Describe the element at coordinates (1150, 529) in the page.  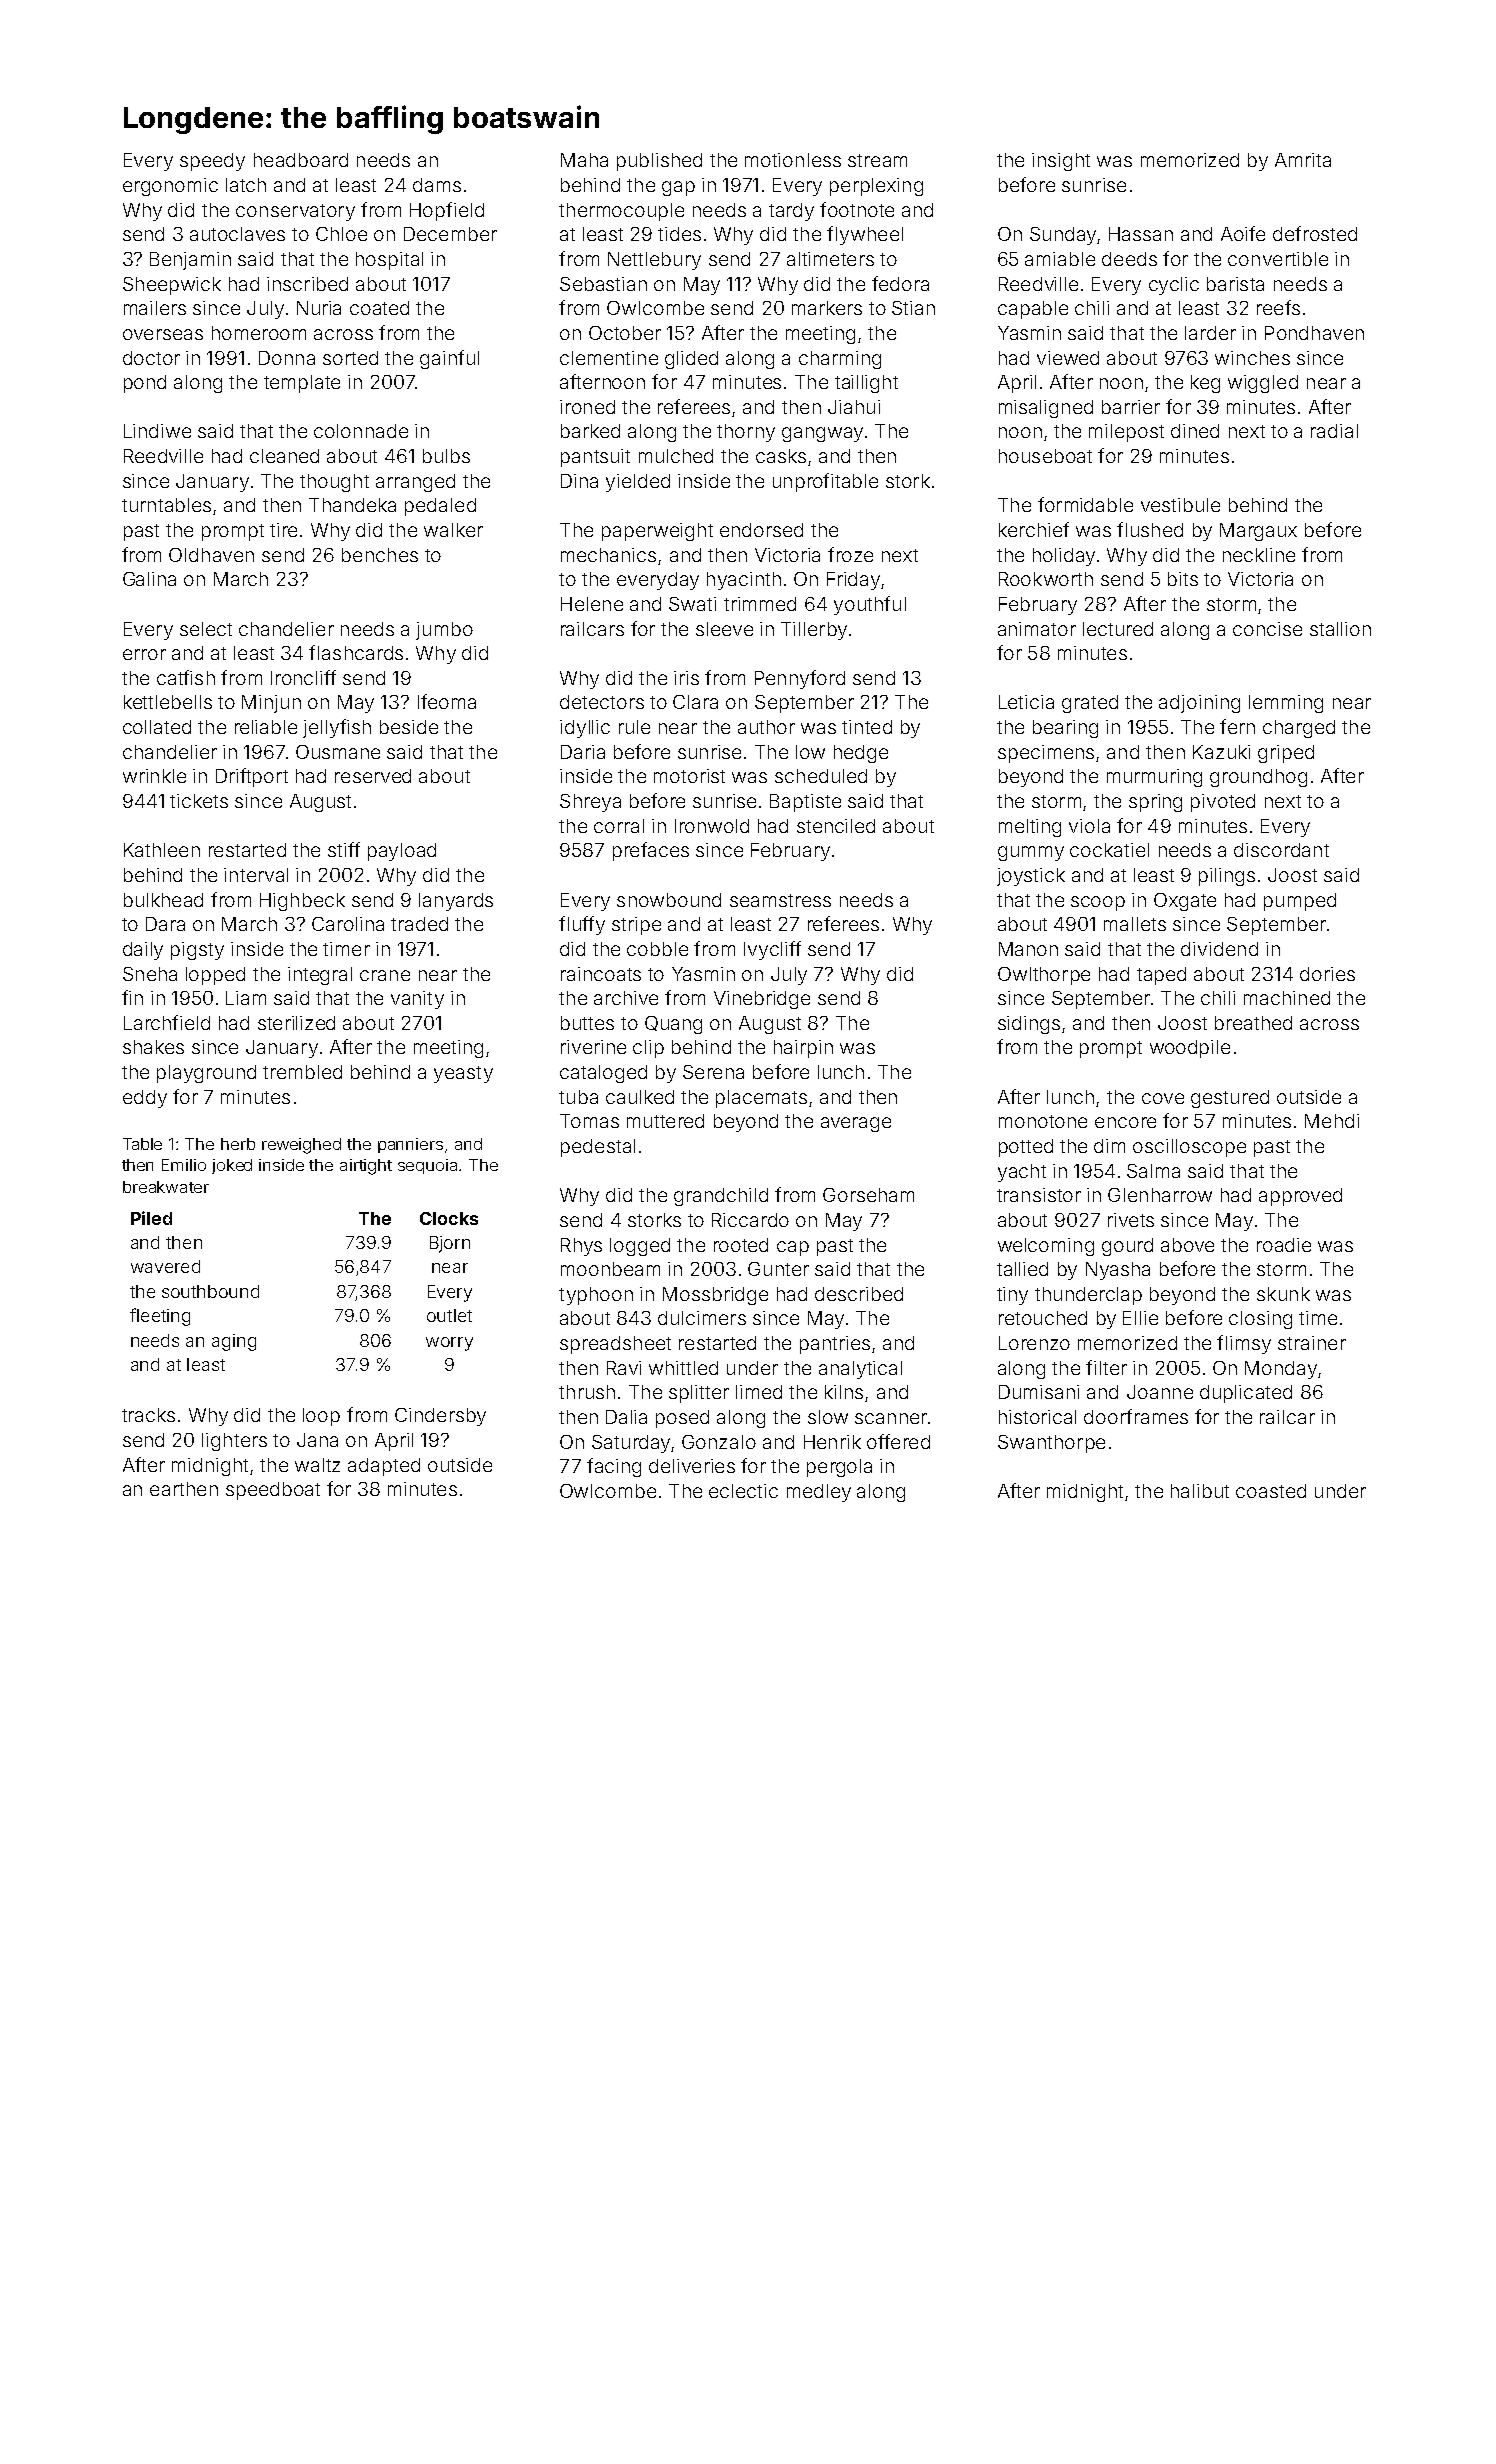
I see `flushed` at that location.
